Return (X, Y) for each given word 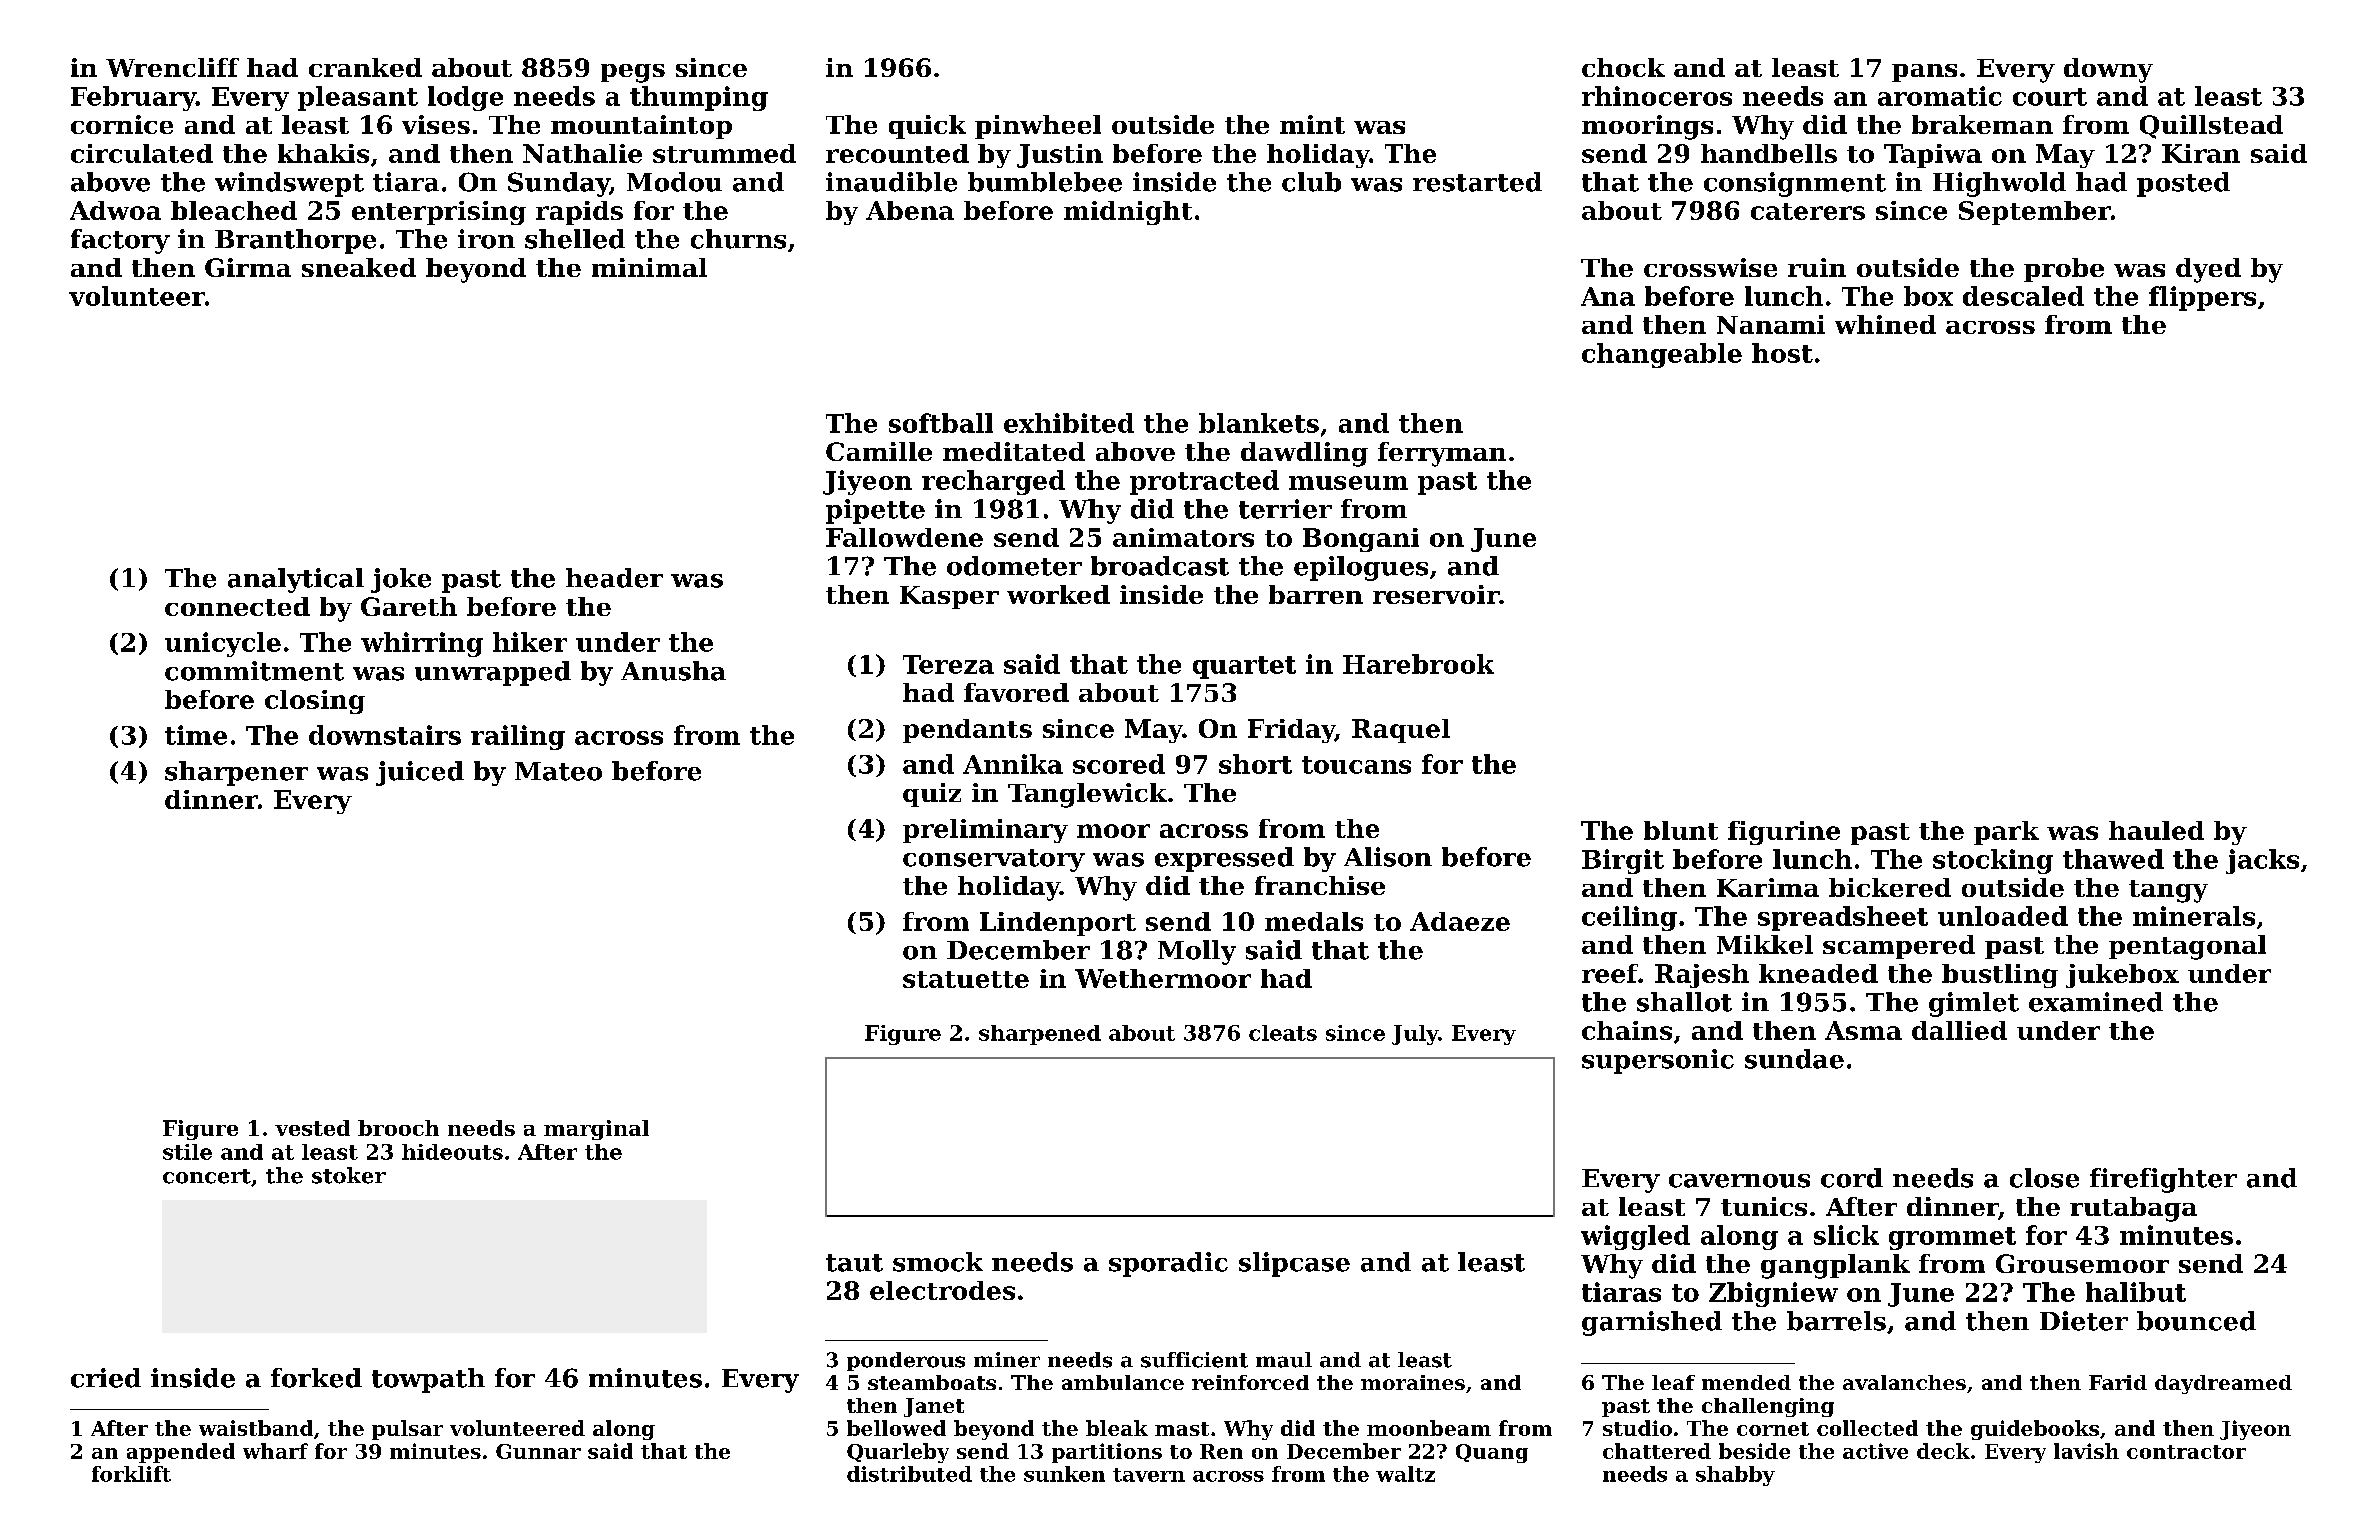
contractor (2186, 1452)
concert (207, 1176)
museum (1348, 483)
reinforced (1250, 1382)
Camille (879, 451)
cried (106, 1378)
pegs (633, 73)
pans (1924, 73)
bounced (2196, 1321)
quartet (1244, 667)
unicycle (223, 644)
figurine (1784, 833)
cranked (365, 67)
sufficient (1194, 1360)
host (1782, 353)
